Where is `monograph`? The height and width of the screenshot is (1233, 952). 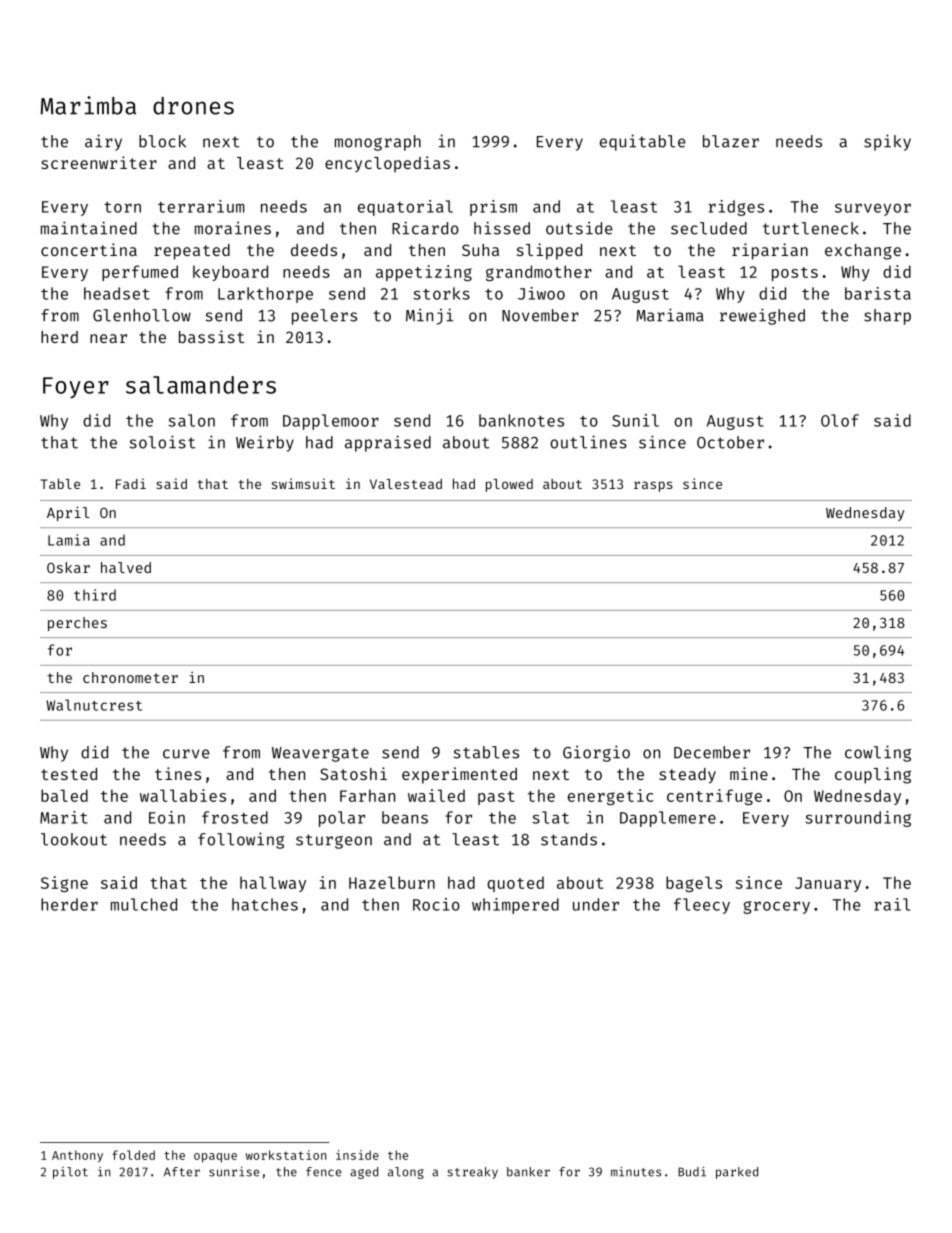 monograph is located at coordinates (378, 143).
